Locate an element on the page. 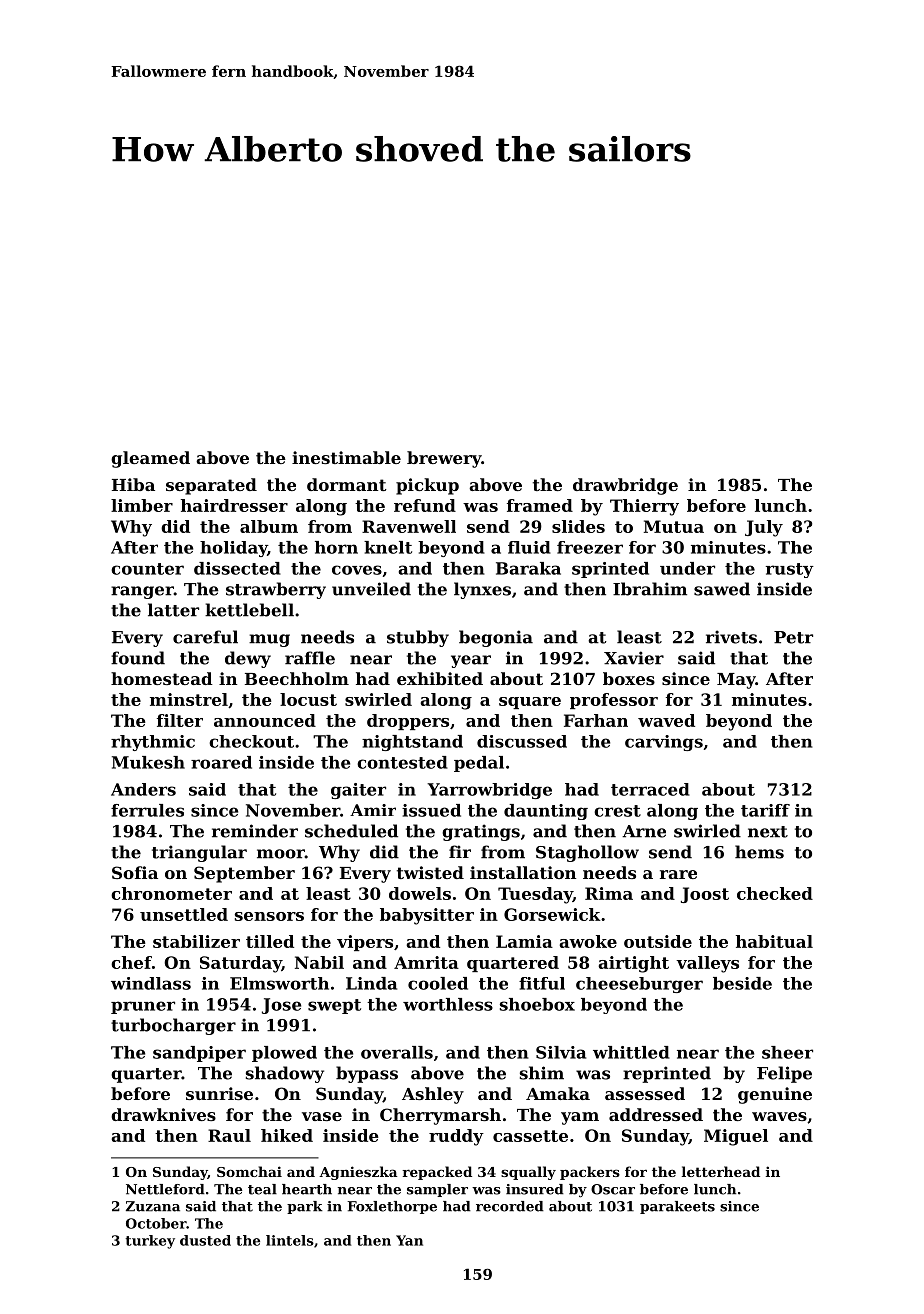  beside is located at coordinates (742, 983).
